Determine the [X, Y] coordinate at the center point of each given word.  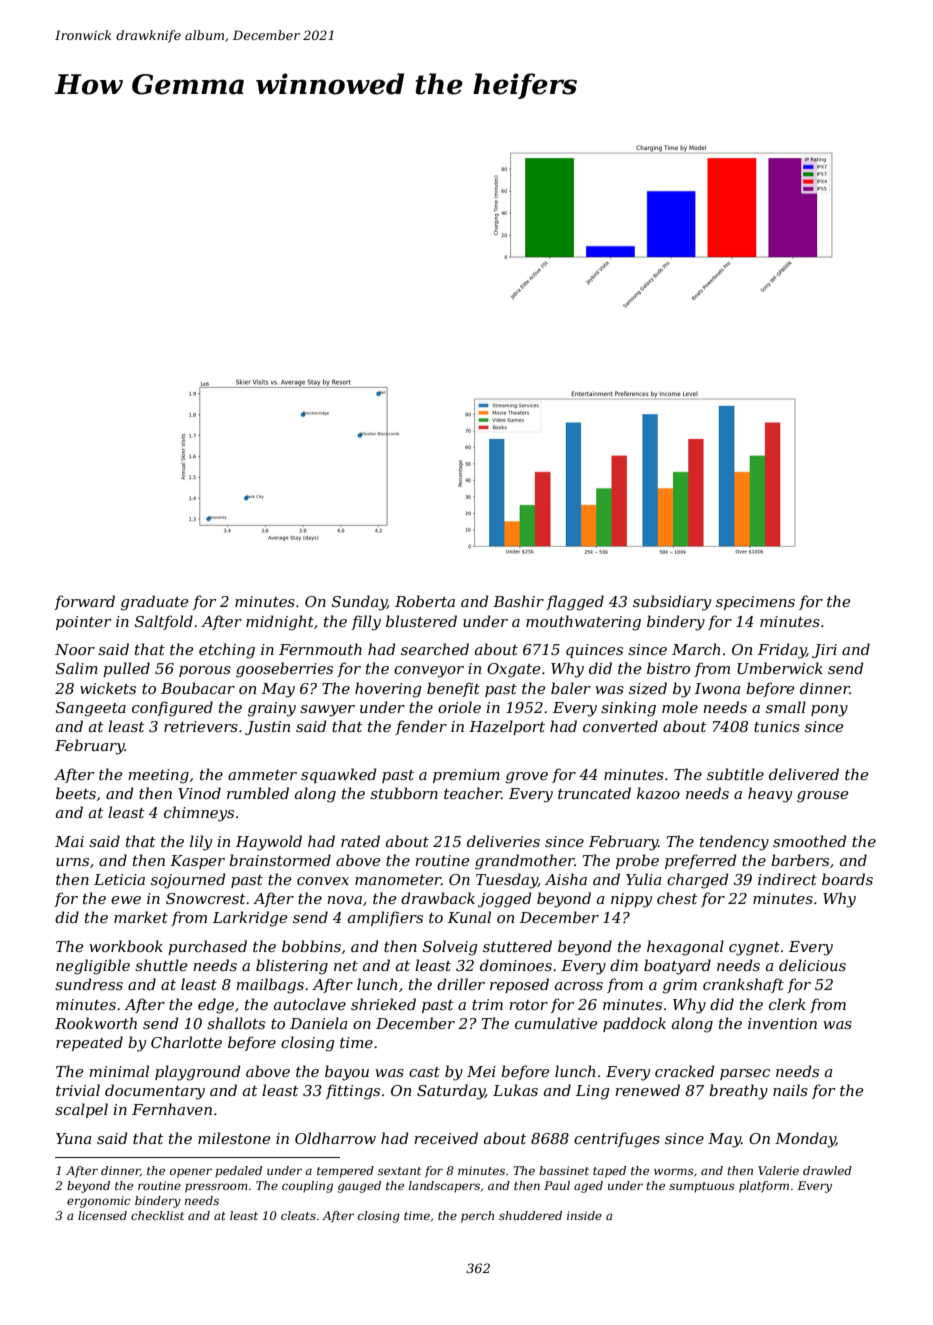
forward [84, 602]
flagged [575, 603]
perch [477, 1217]
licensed [102, 1215]
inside [584, 1215]
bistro [668, 668]
